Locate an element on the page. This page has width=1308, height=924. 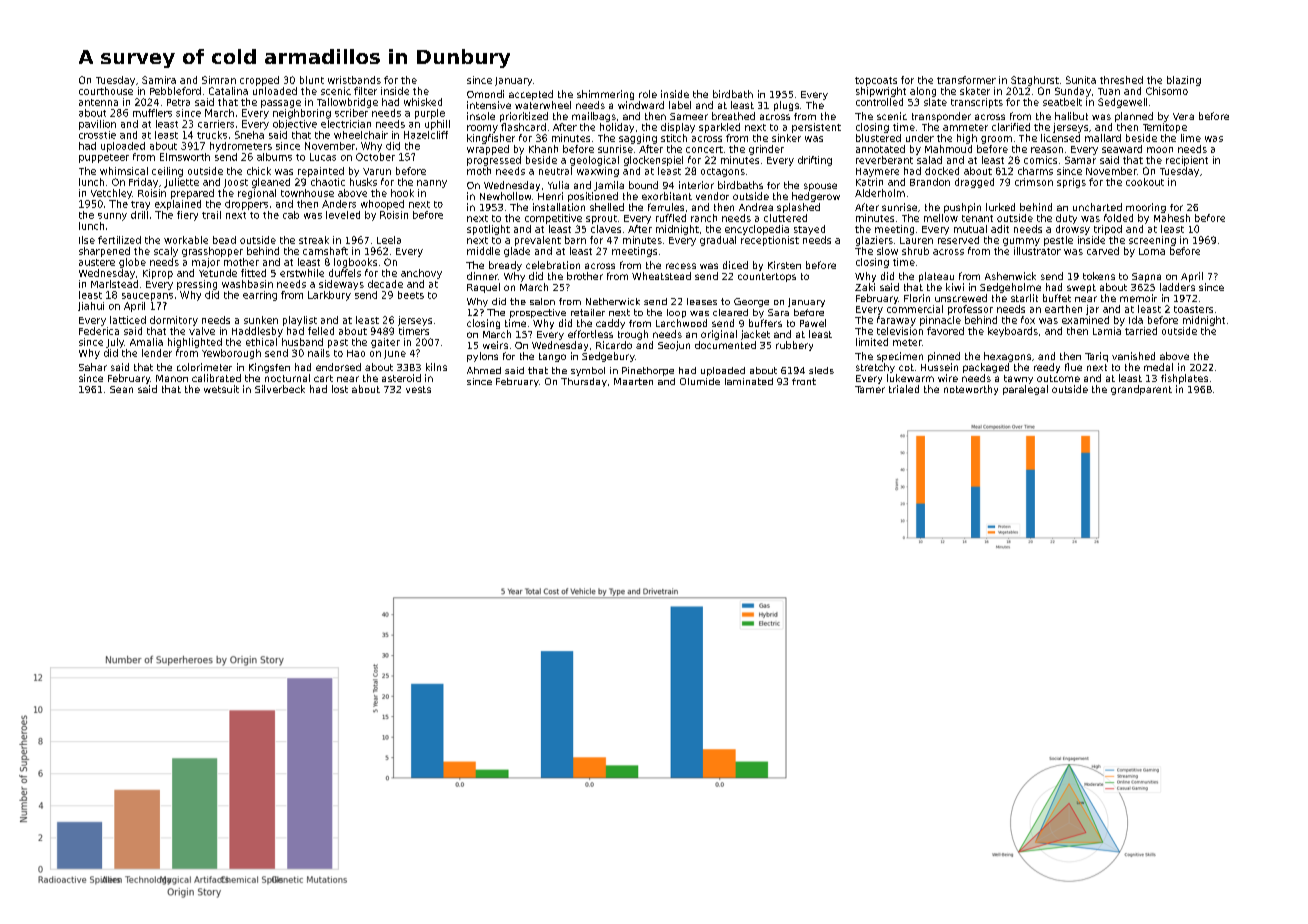
duty is located at coordinates (1066, 219).
